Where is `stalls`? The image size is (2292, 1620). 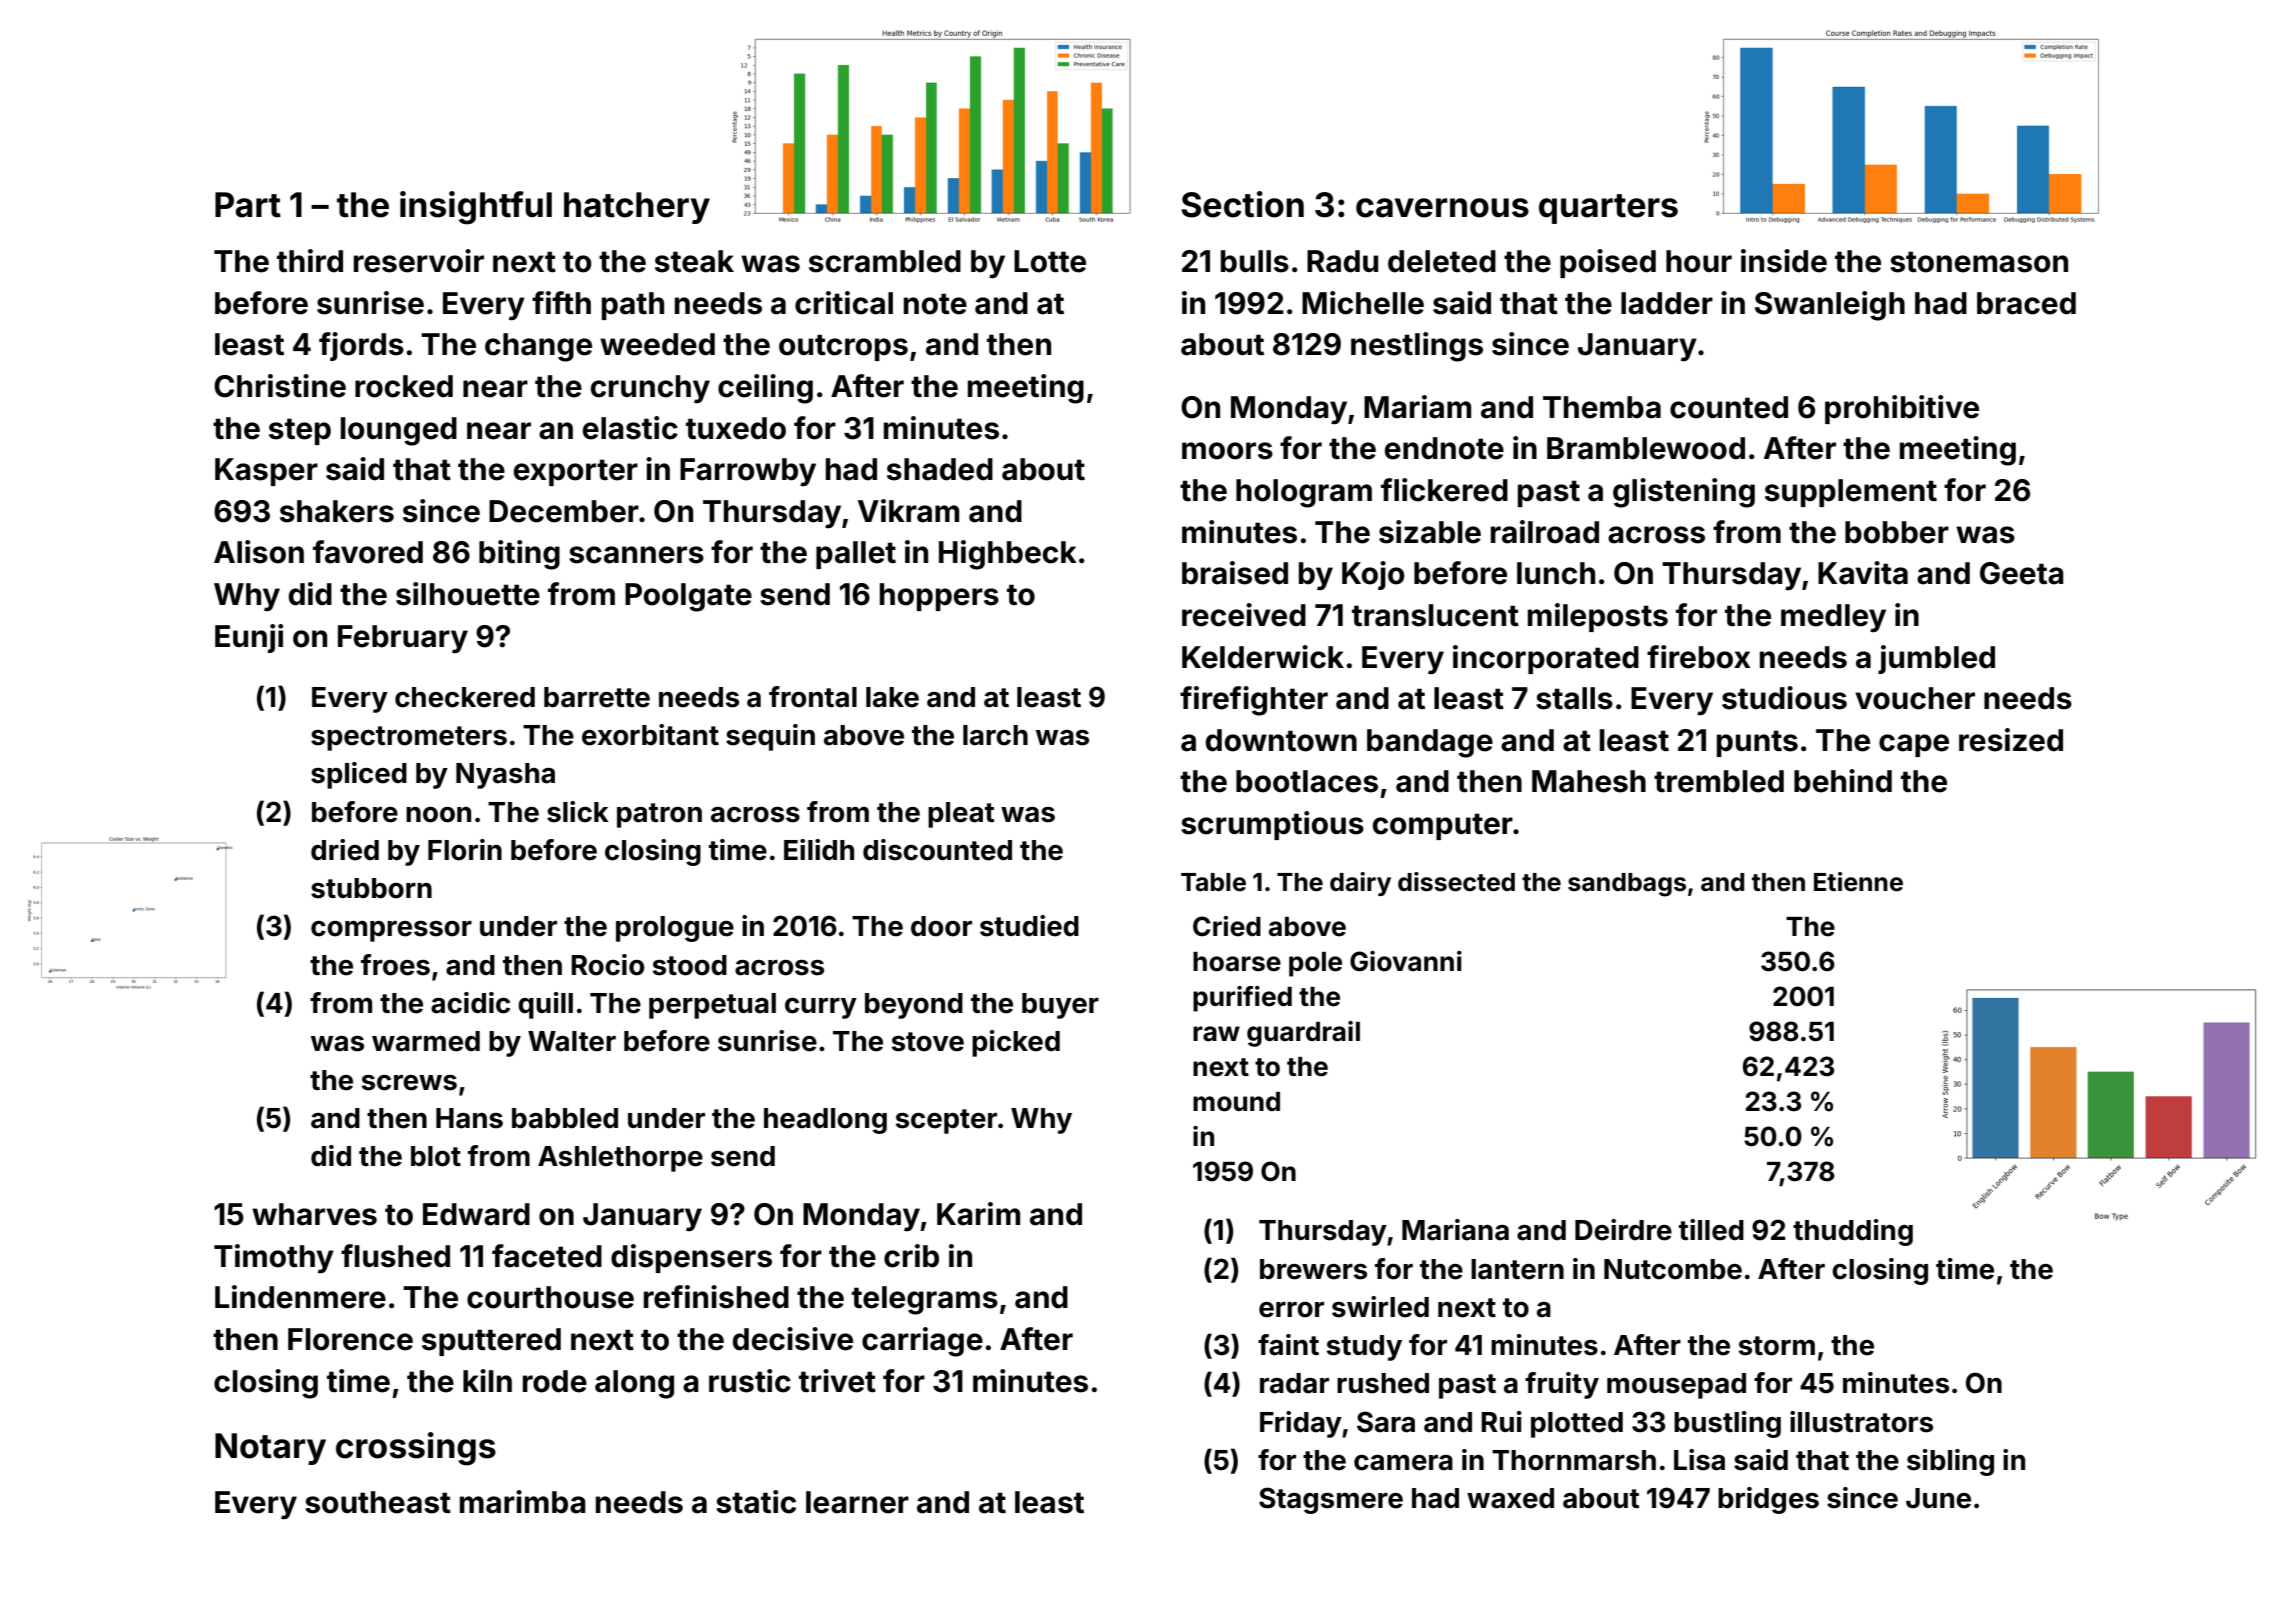 stalls is located at coordinates (1574, 698).
